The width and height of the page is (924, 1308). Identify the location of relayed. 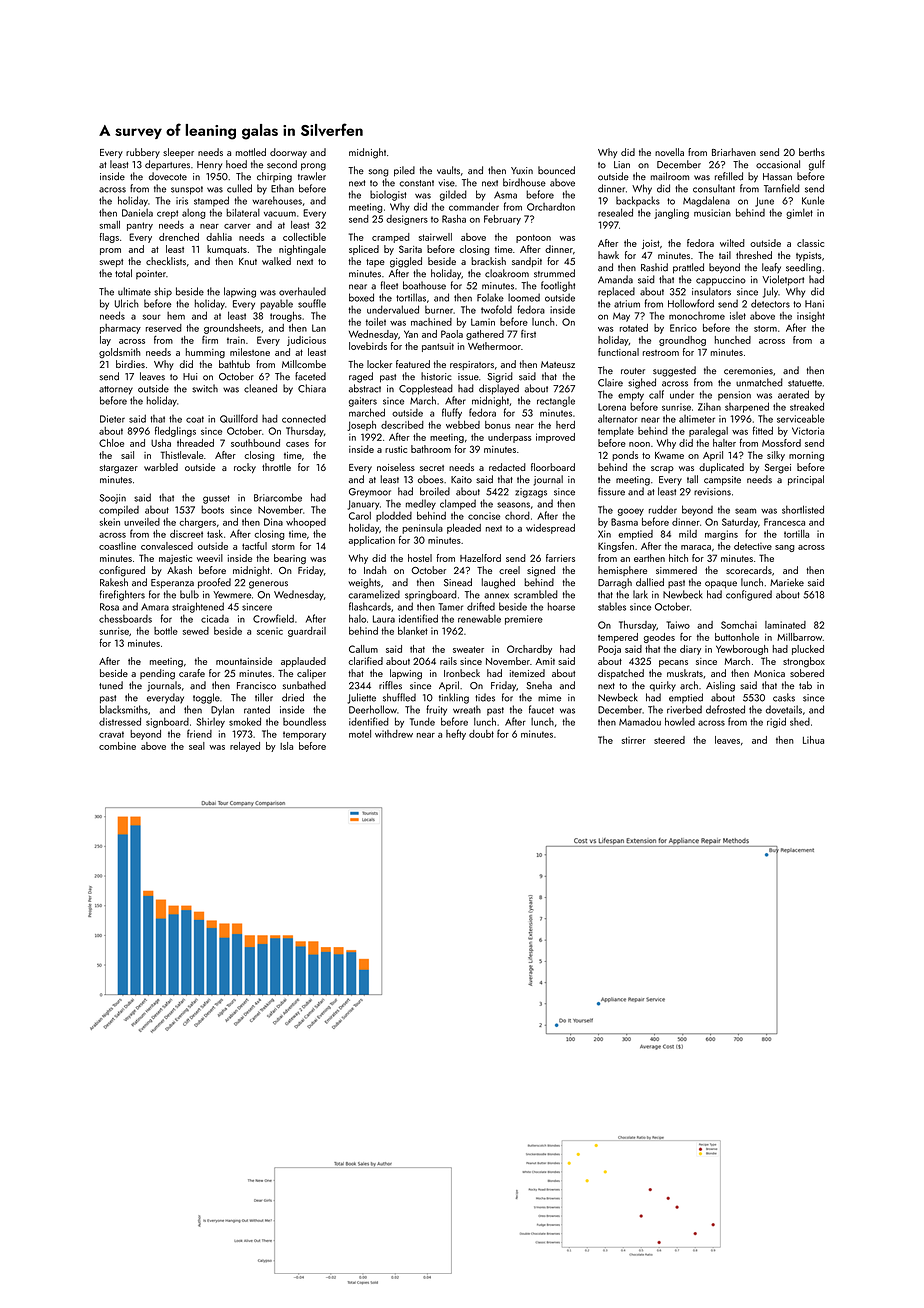
(245, 747).
